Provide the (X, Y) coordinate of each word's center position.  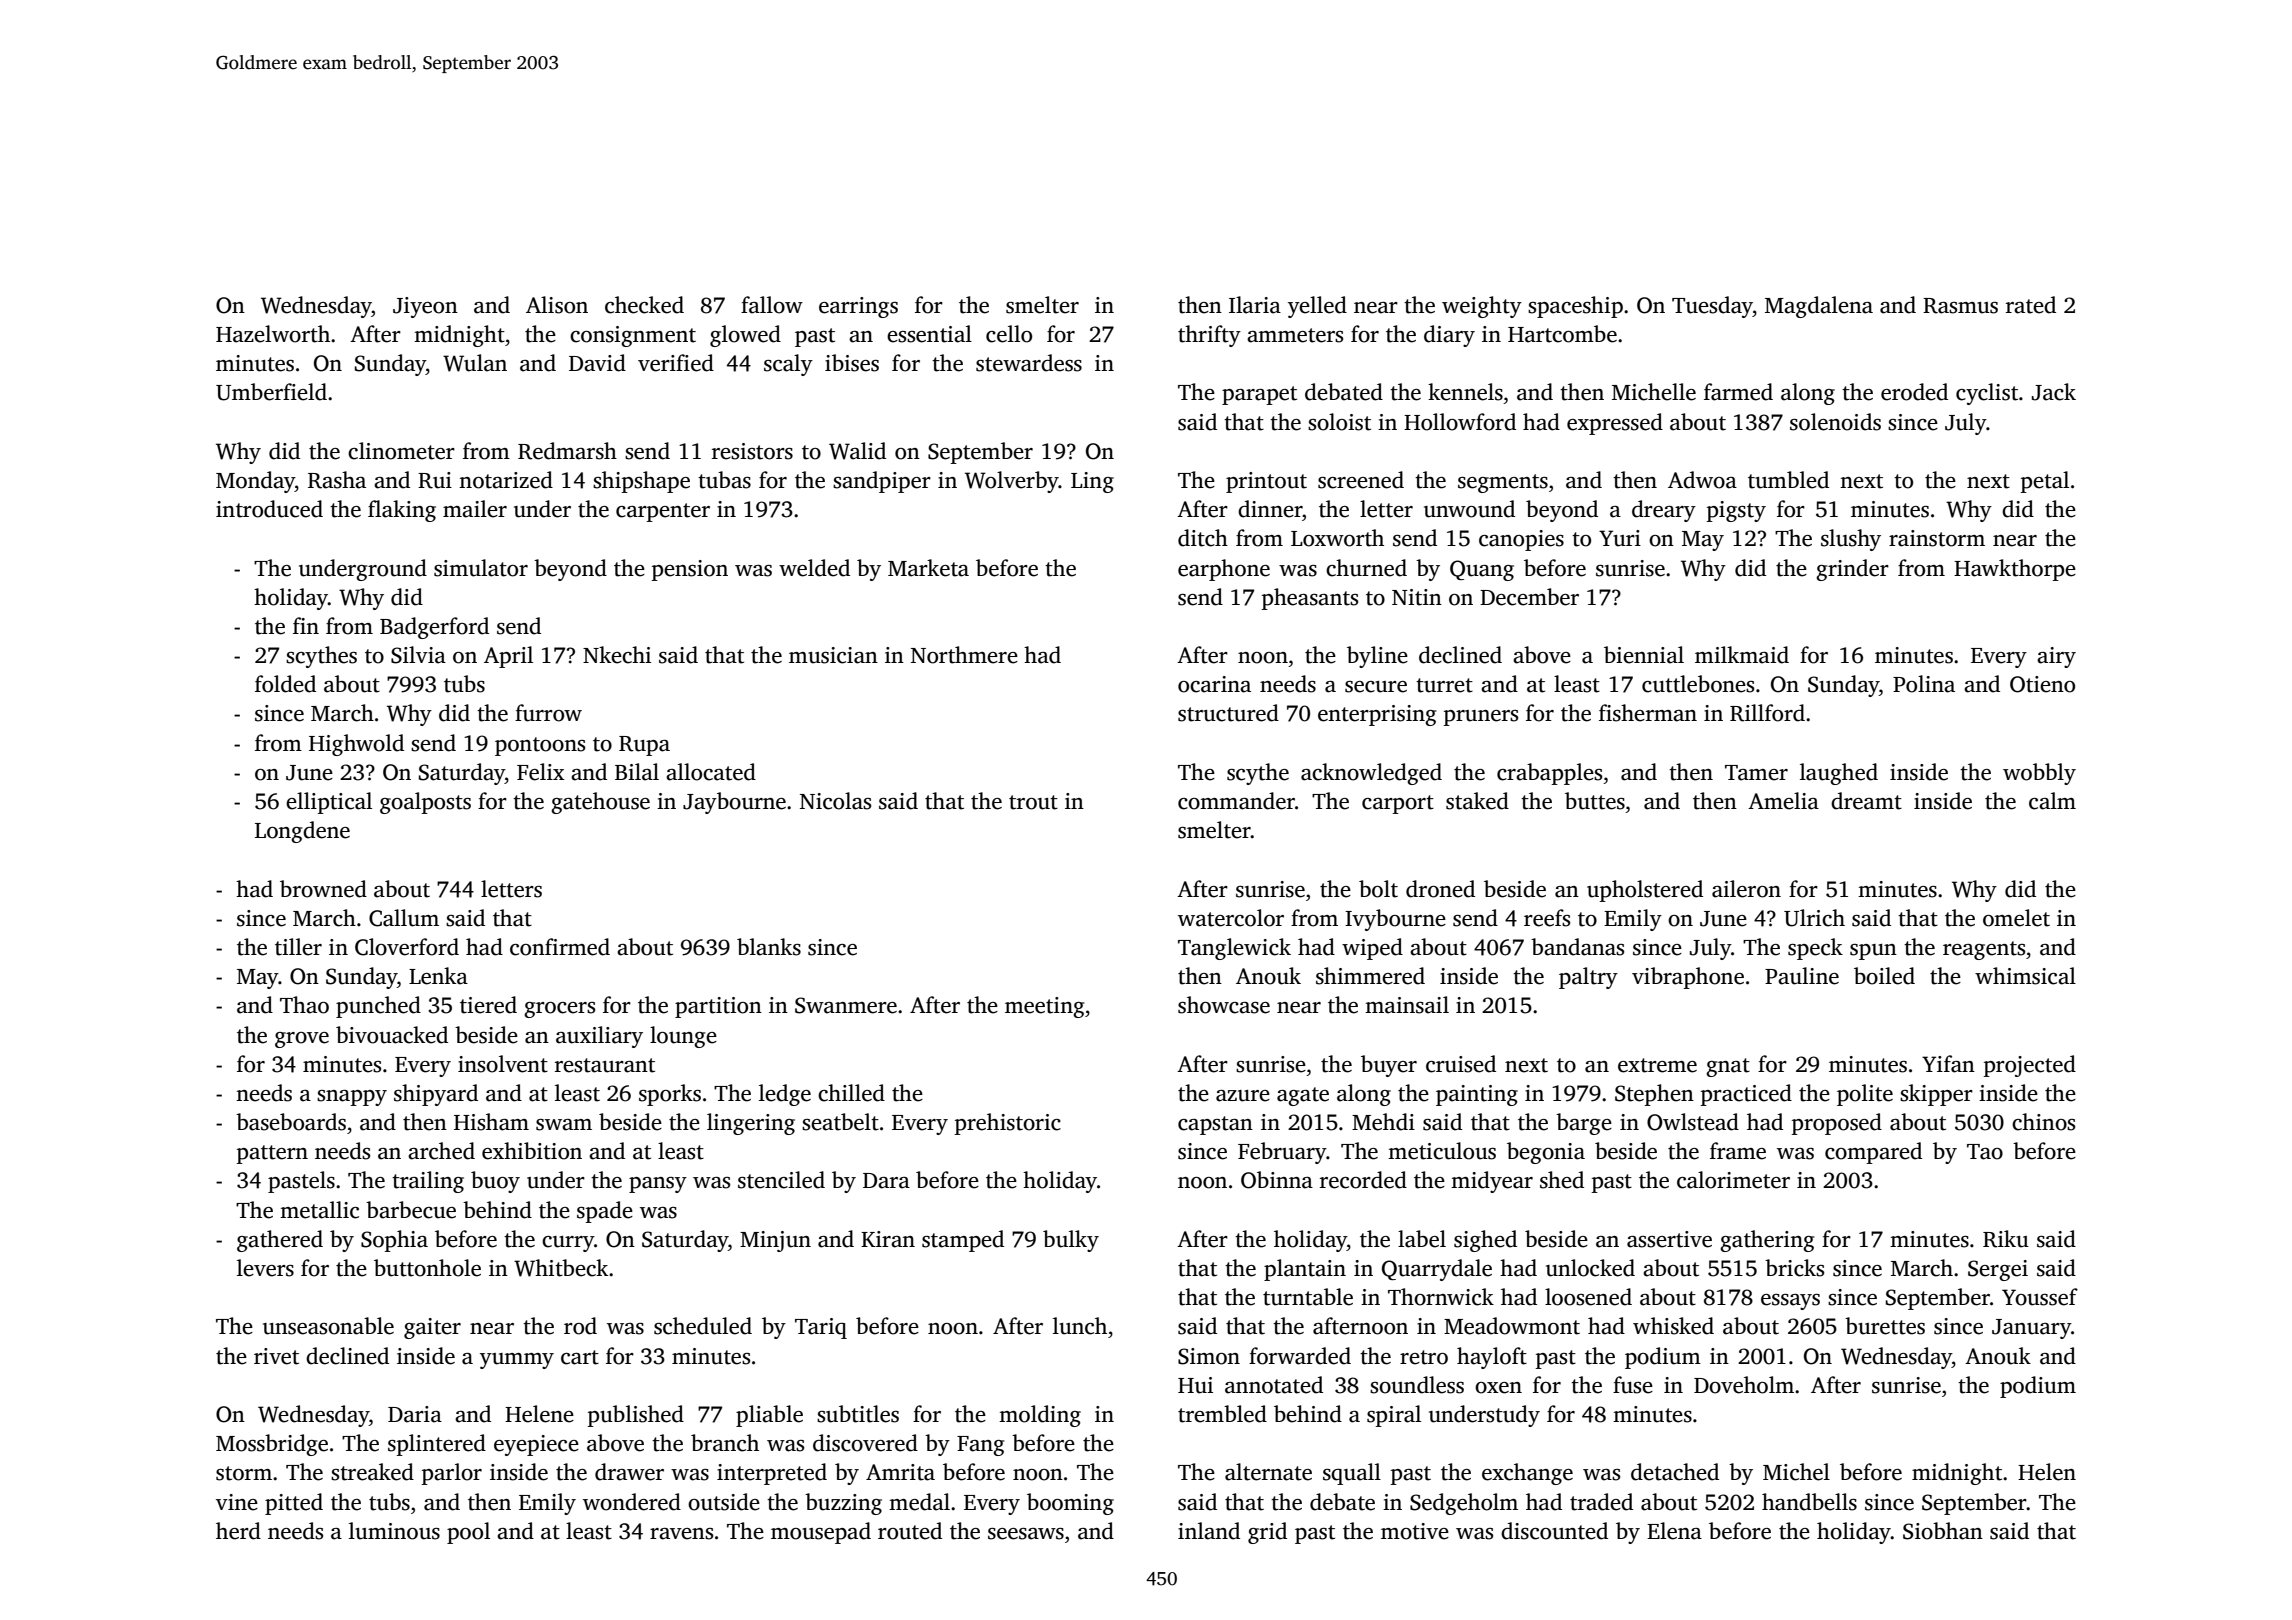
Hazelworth (273, 334)
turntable (1308, 1297)
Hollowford (1460, 422)
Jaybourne (734, 803)
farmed (1738, 392)
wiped (1372, 949)
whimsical (2025, 976)
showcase (1224, 1005)
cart (580, 1357)
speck (1815, 949)
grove (302, 1040)
